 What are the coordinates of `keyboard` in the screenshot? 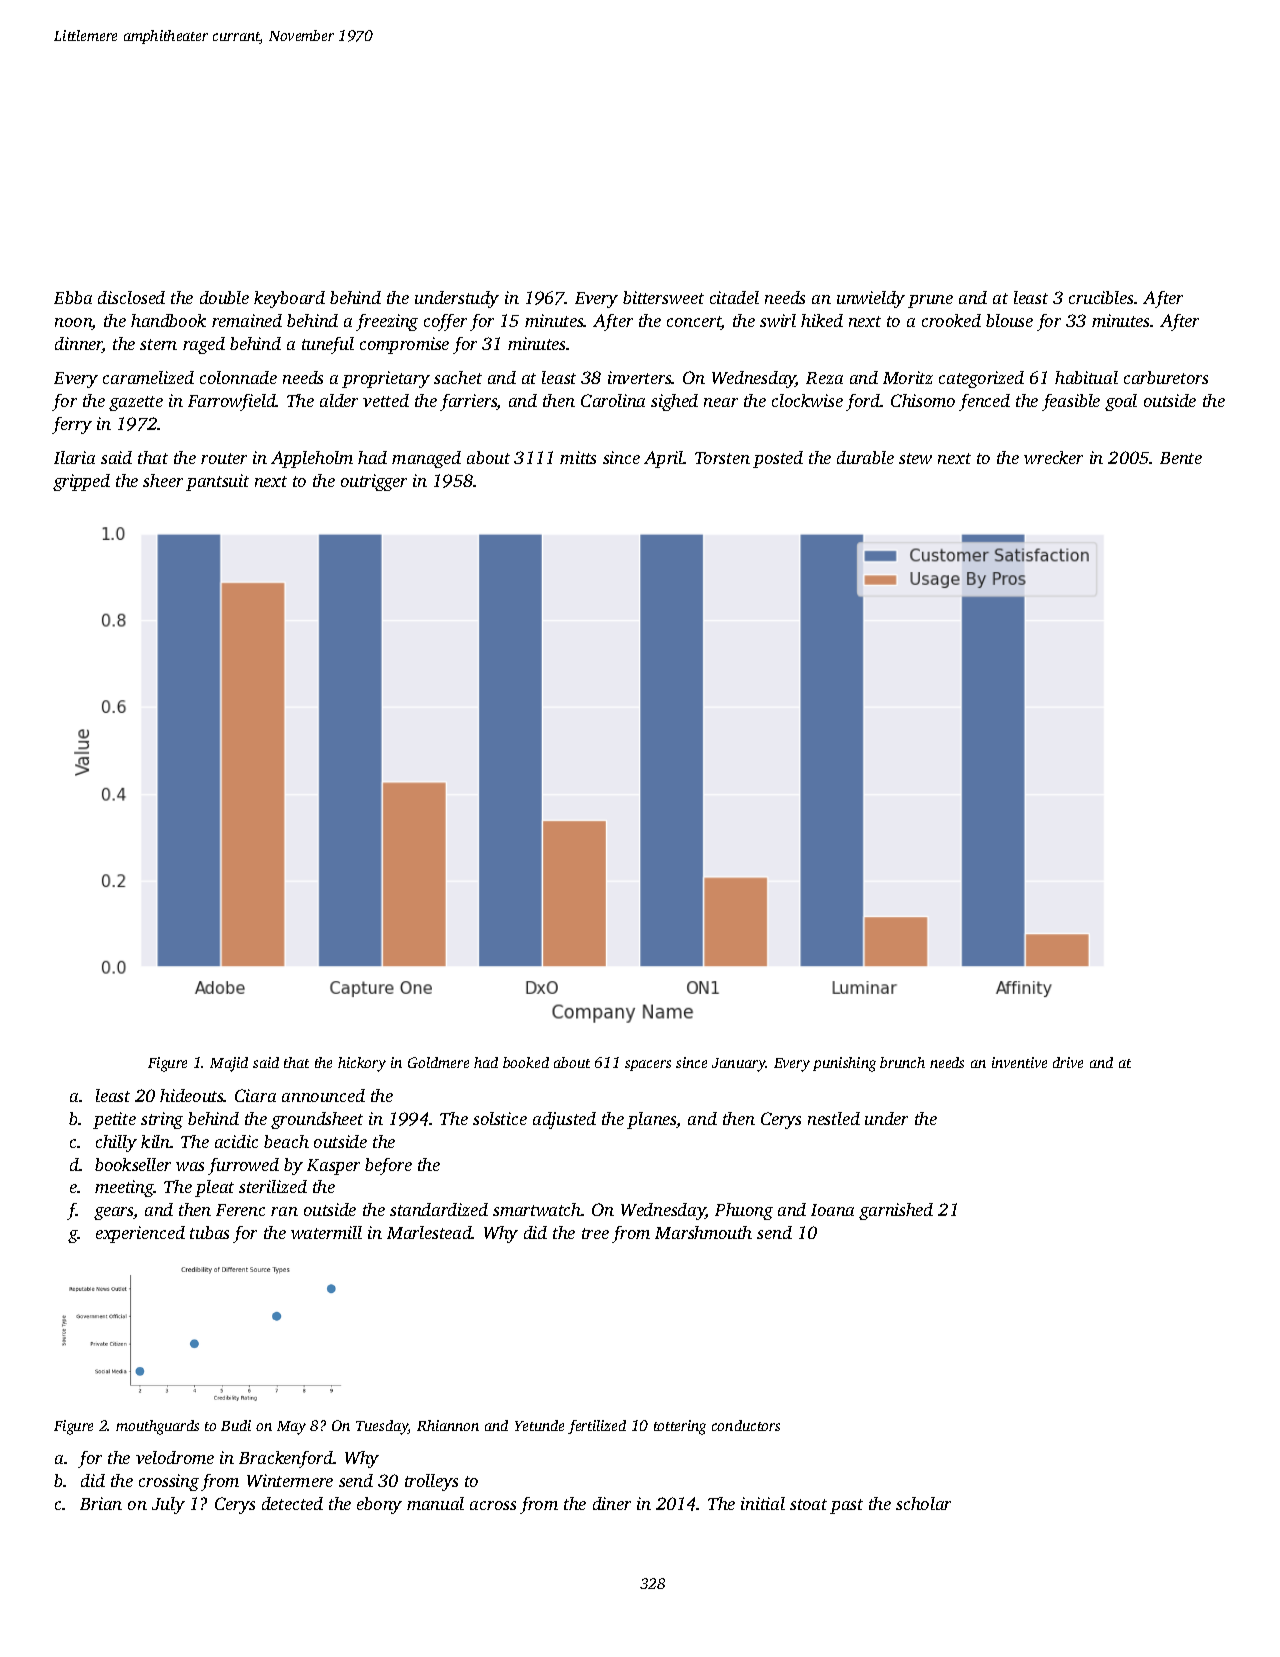 It's located at (289, 299).
